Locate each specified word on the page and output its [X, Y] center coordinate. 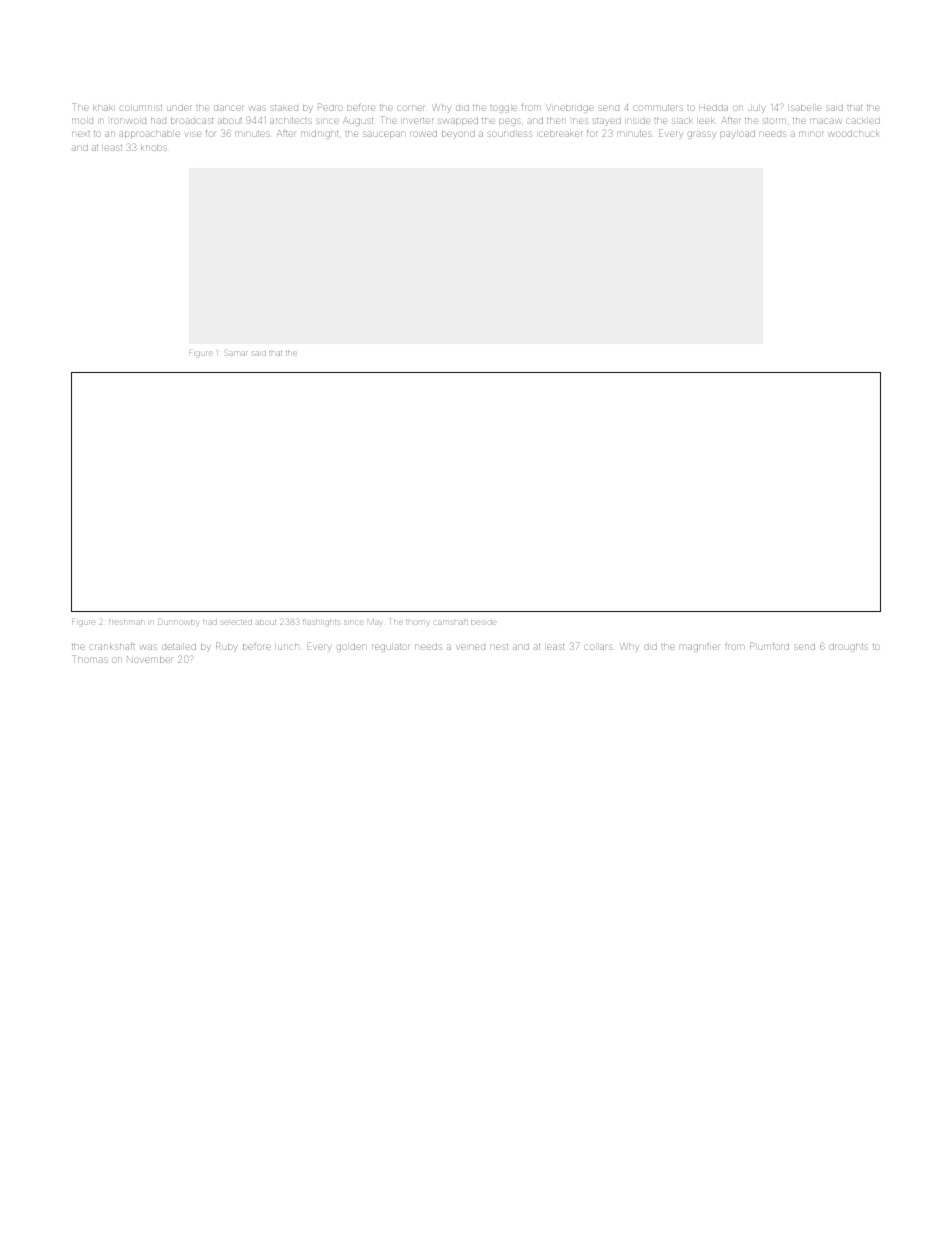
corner [410, 108]
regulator [390, 648]
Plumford [769, 646]
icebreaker [561, 134]
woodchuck [854, 134]
